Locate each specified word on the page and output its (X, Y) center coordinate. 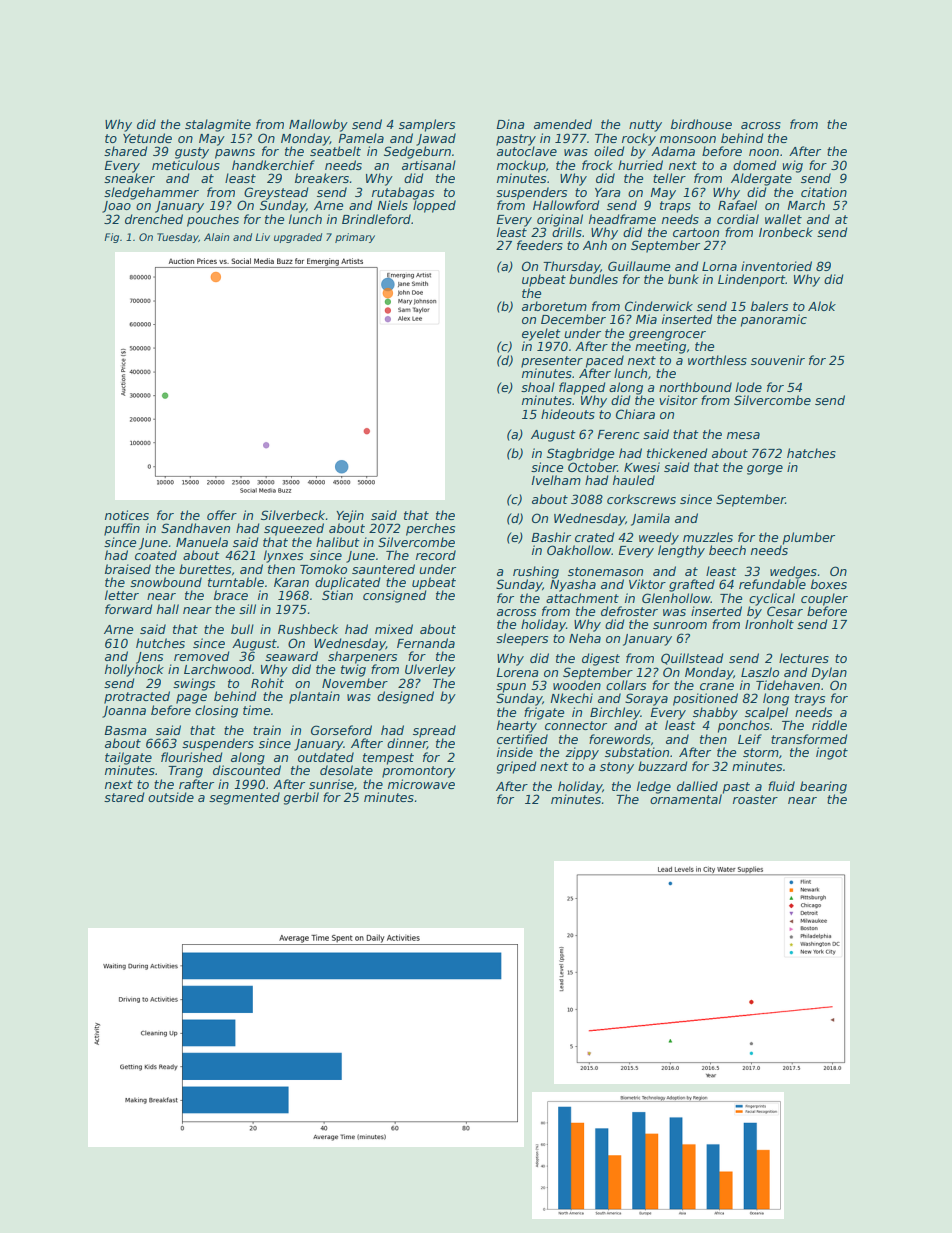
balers (769, 306)
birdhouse (701, 124)
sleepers (522, 639)
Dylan (829, 673)
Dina (511, 124)
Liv (262, 237)
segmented (244, 798)
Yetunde (147, 138)
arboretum (554, 306)
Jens (149, 658)
